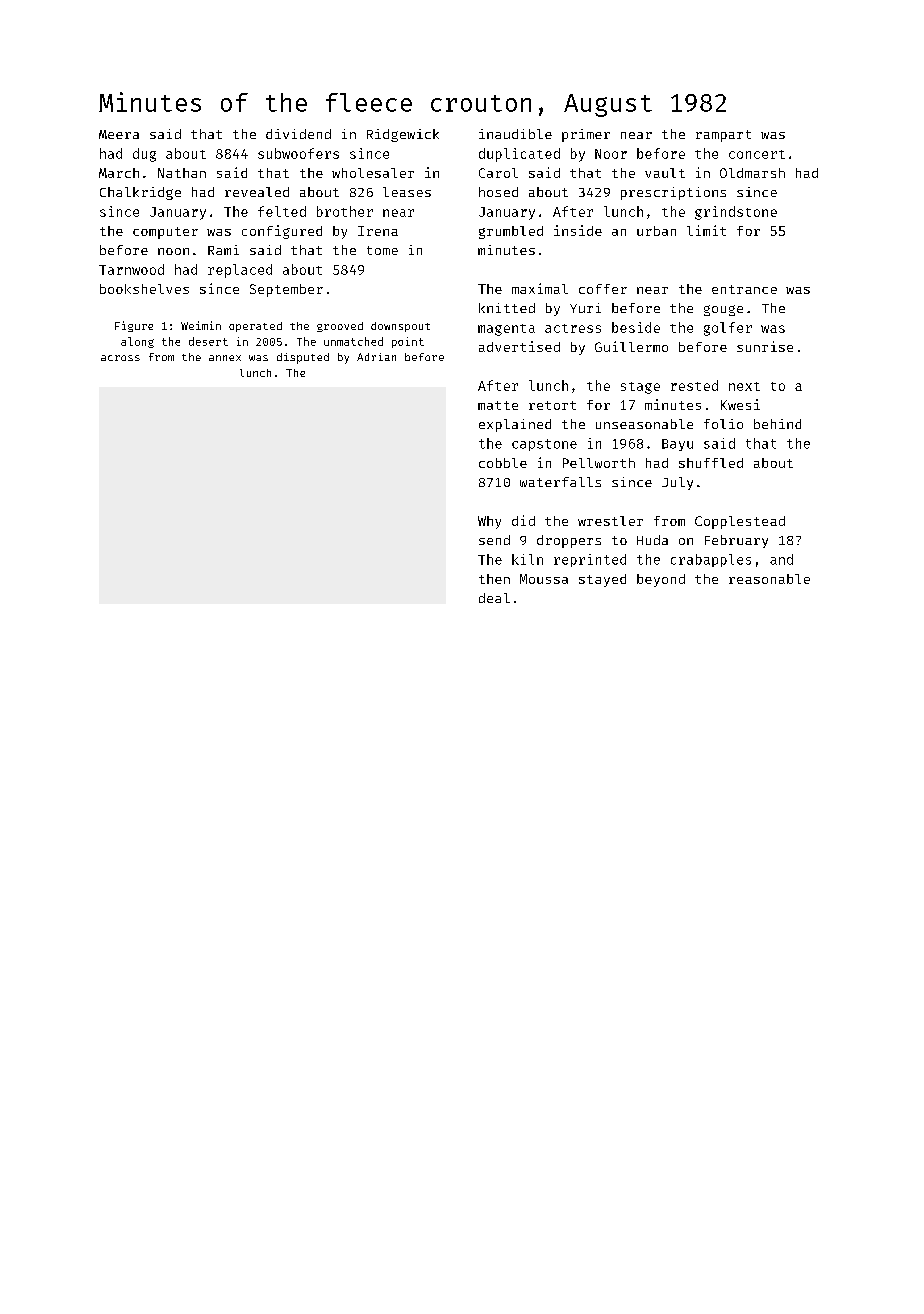 This image has width=924, height=1314. What do you see at coordinates (736, 213) in the image?
I see `grindstone` at bounding box center [736, 213].
